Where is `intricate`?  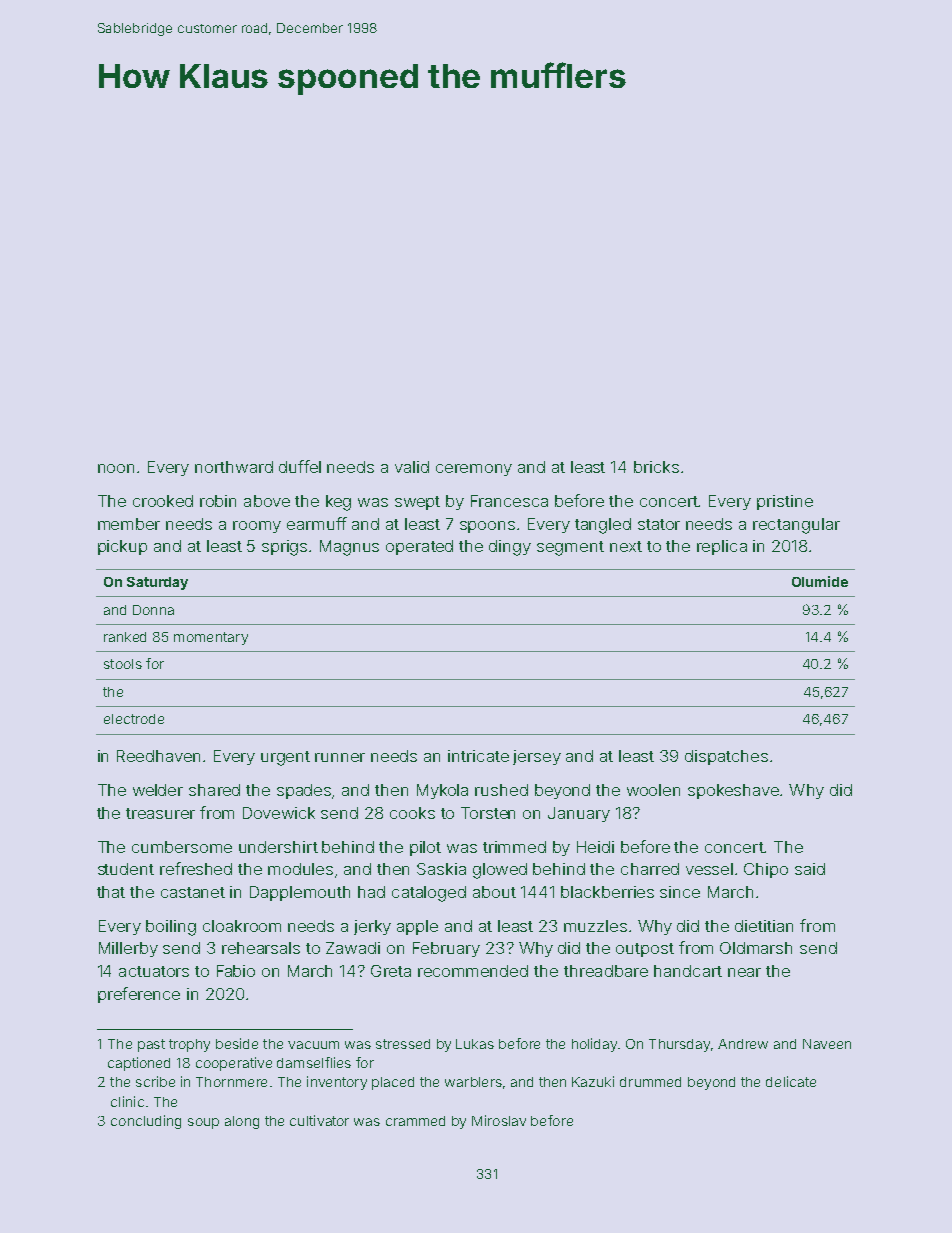
intricate is located at coordinates (478, 756).
